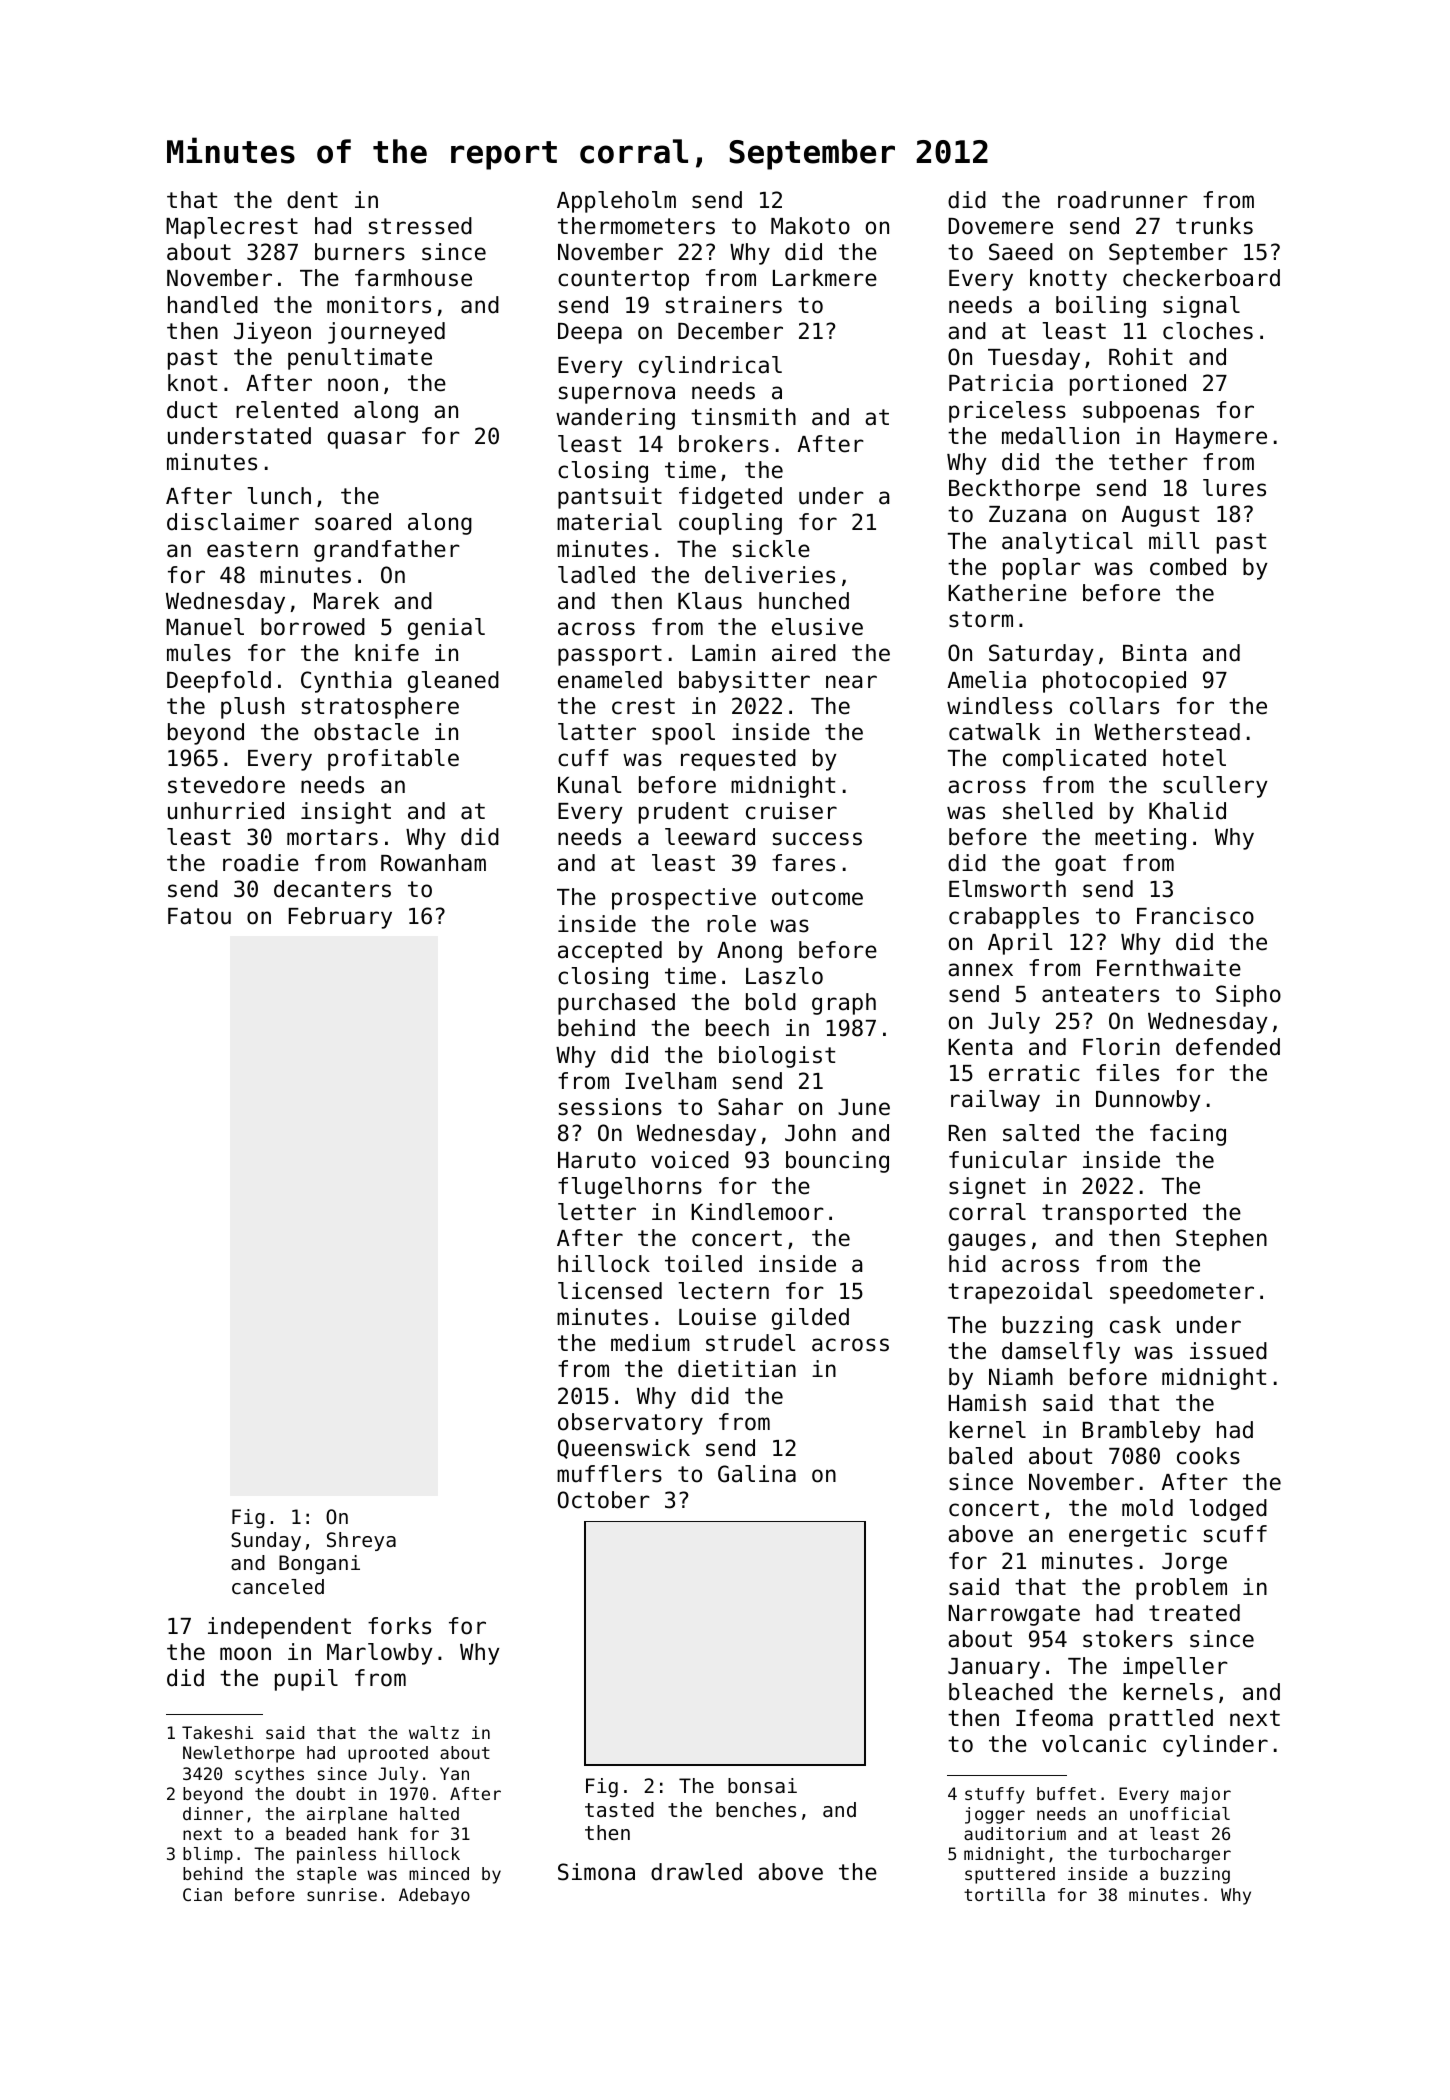  What do you see at coordinates (378, 1833) in the screenshot?
I see `hank` at bounding box center [378, 1833].
